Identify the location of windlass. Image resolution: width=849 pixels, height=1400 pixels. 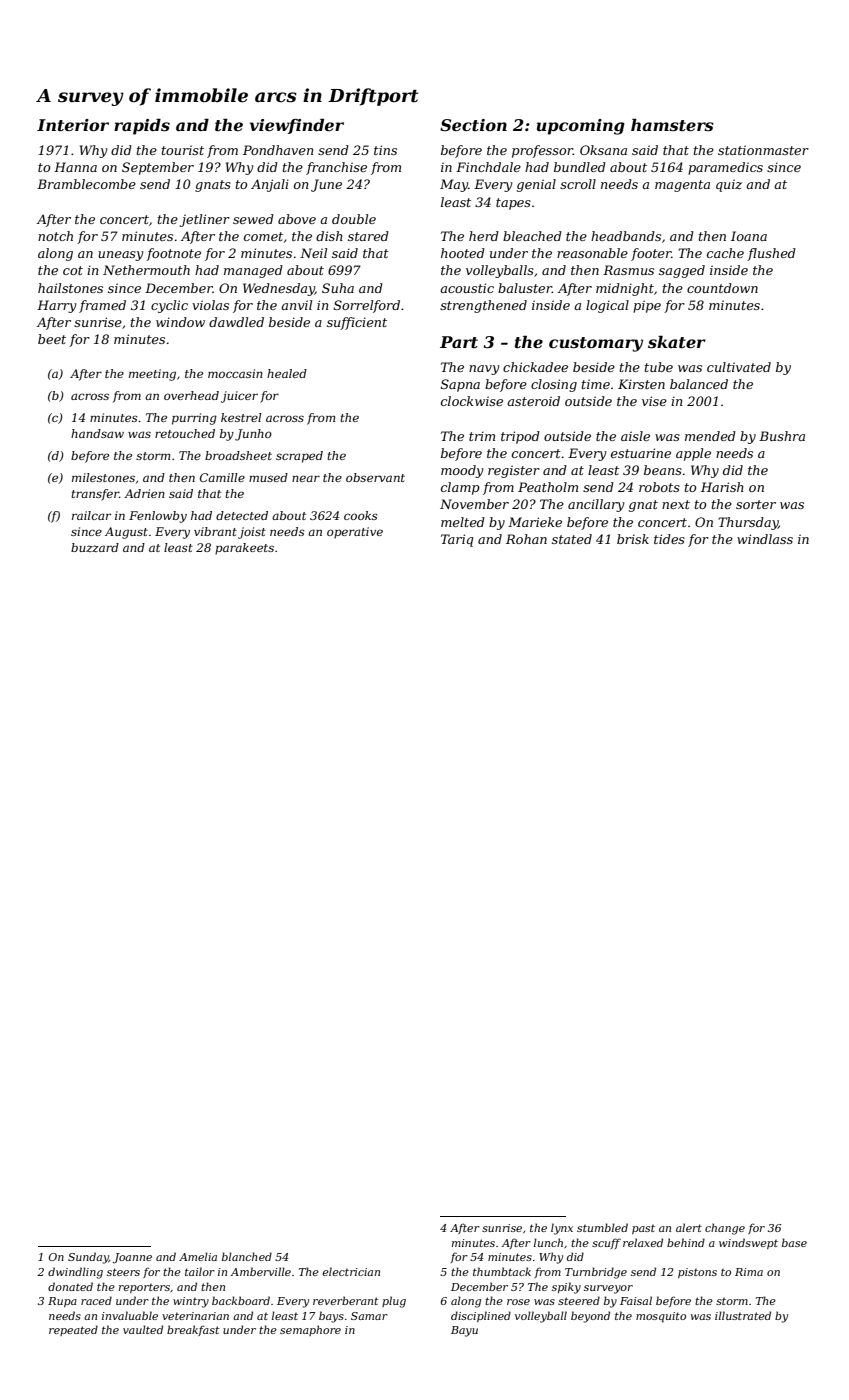
(765, 539).
